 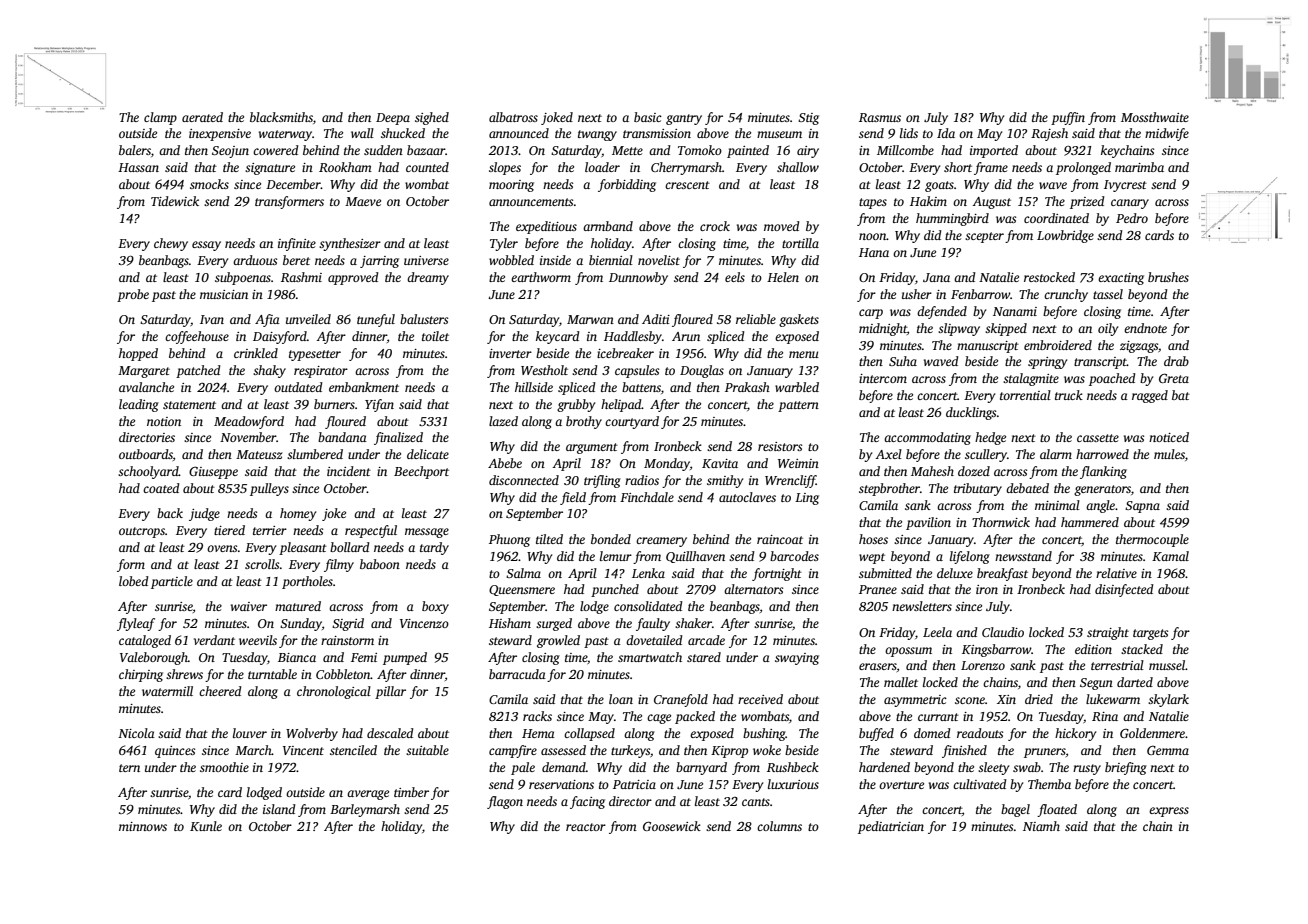 I want to click on shallow, so click(x=798, y=167).
